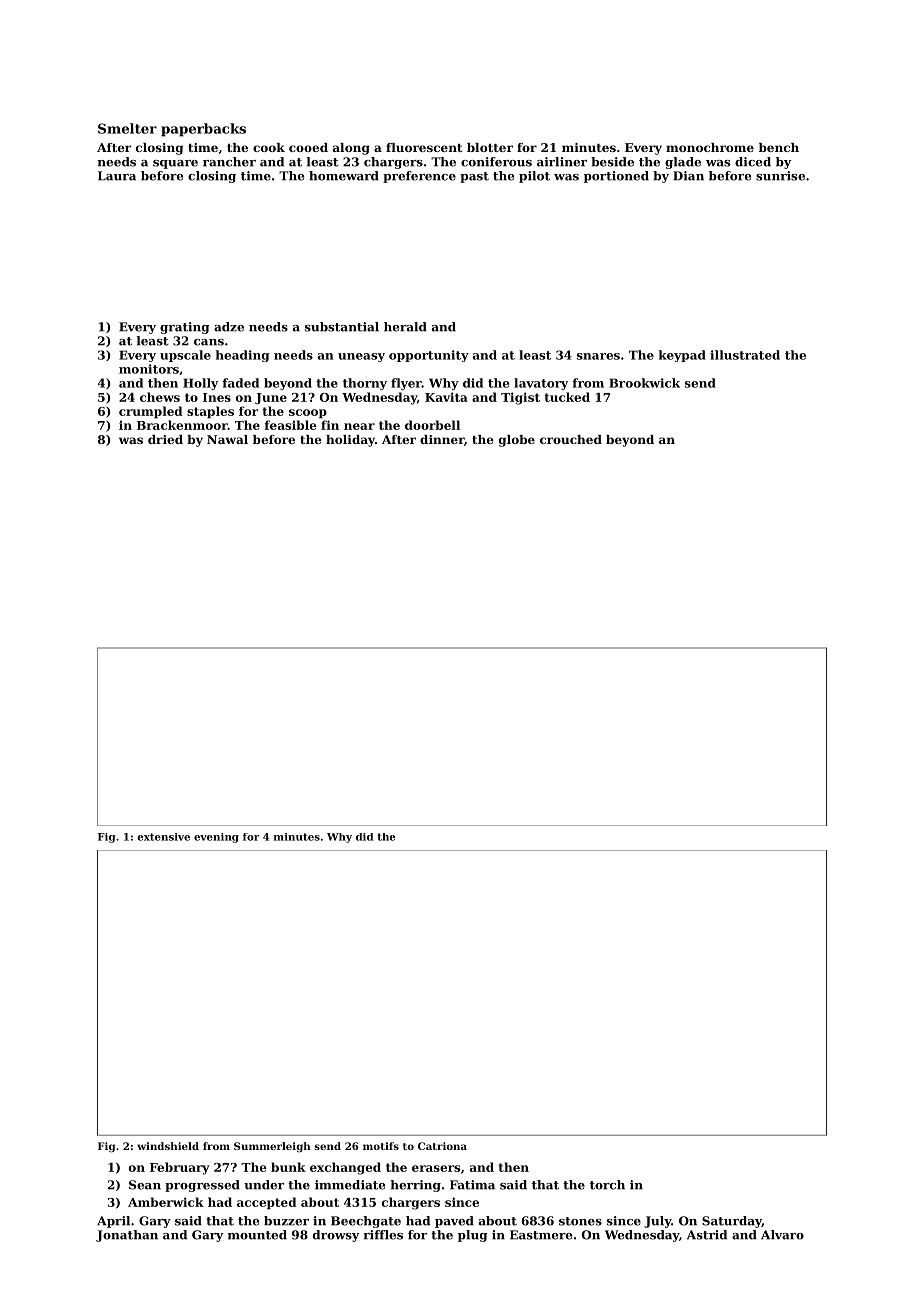  What do you see at coordinates (517, 441) in the document?
I see `globe` at bounding box center [517, 441].
